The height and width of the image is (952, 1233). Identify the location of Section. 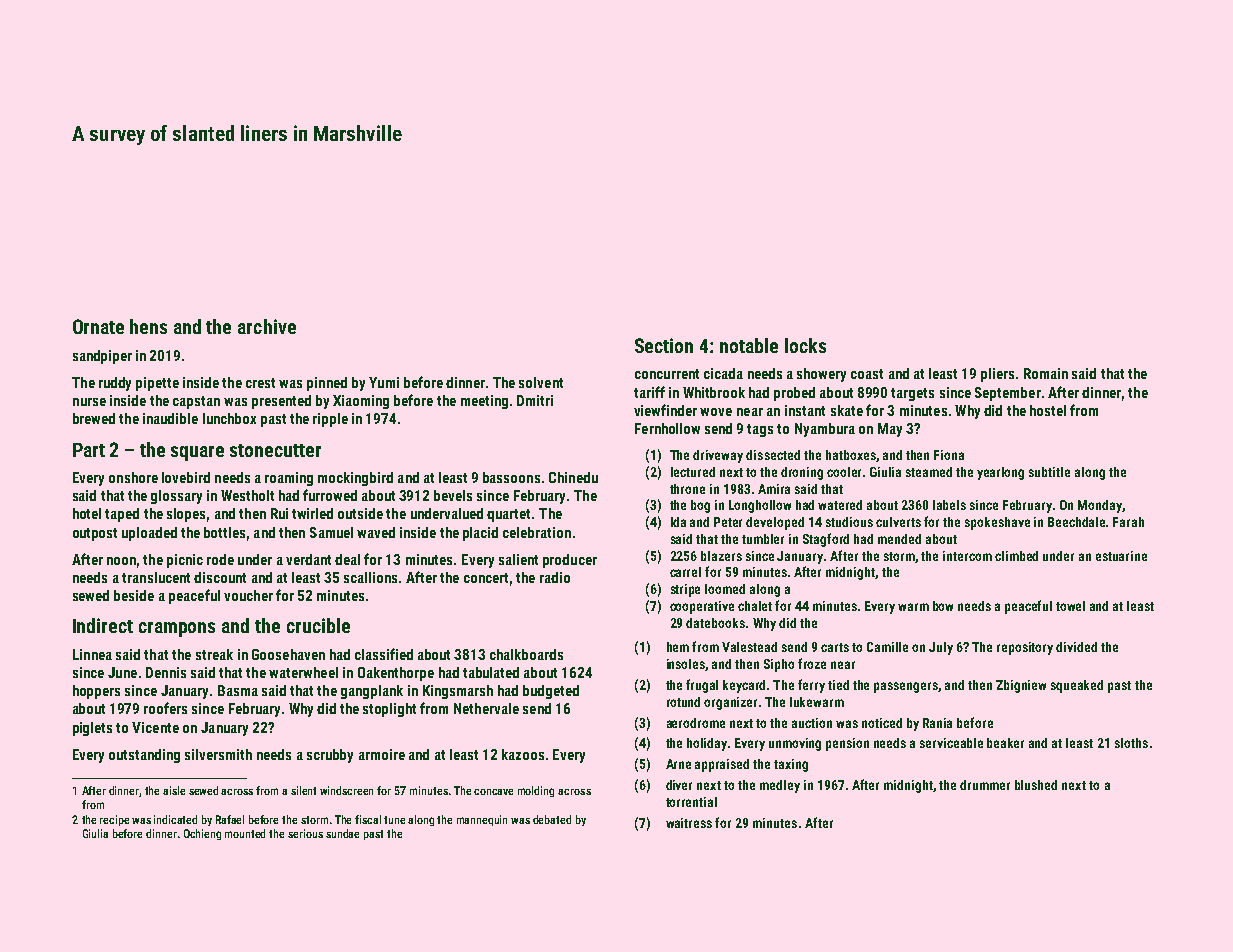
(664, 345).
